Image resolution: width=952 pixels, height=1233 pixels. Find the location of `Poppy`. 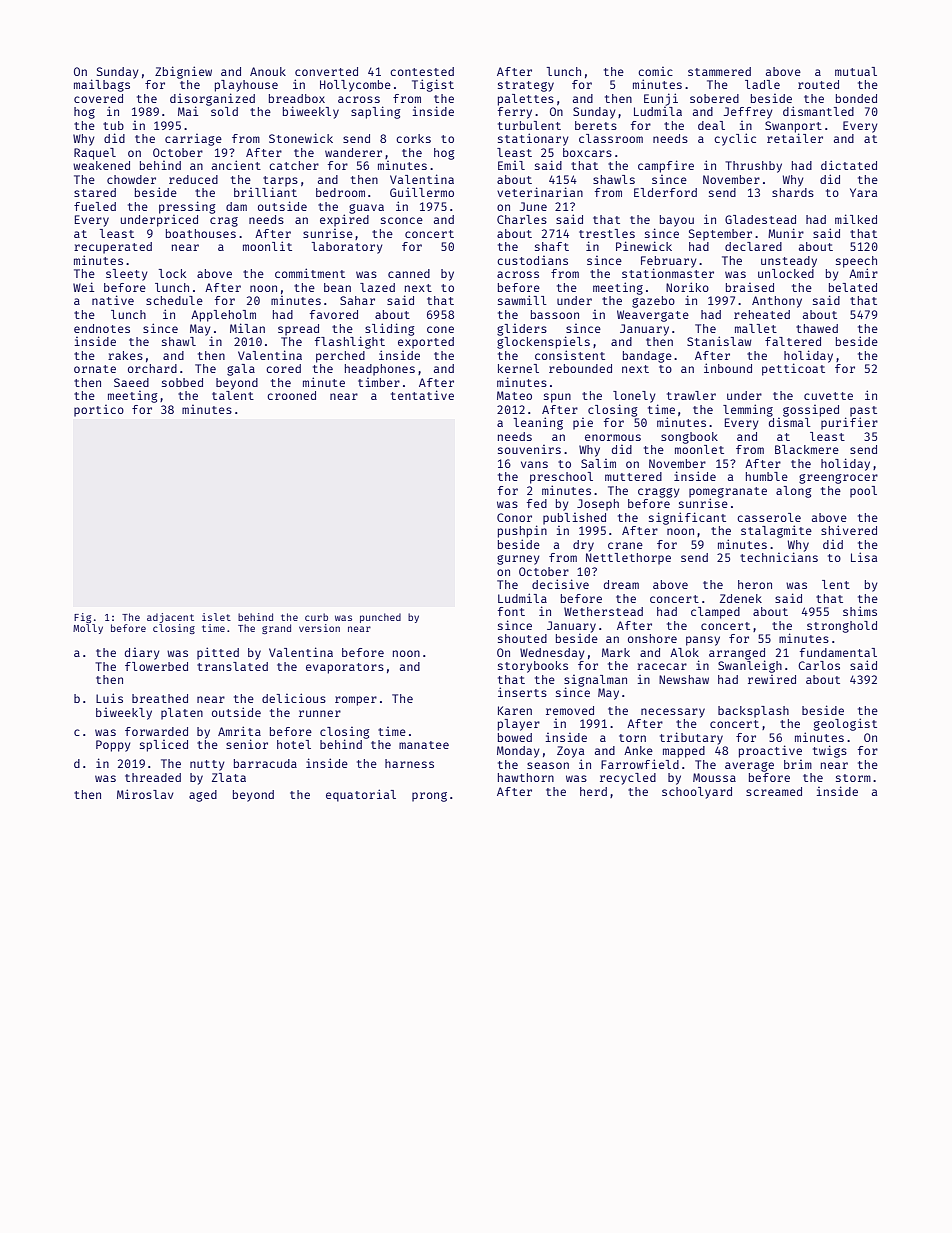

Poppy is located at coordinates (113, 746).
